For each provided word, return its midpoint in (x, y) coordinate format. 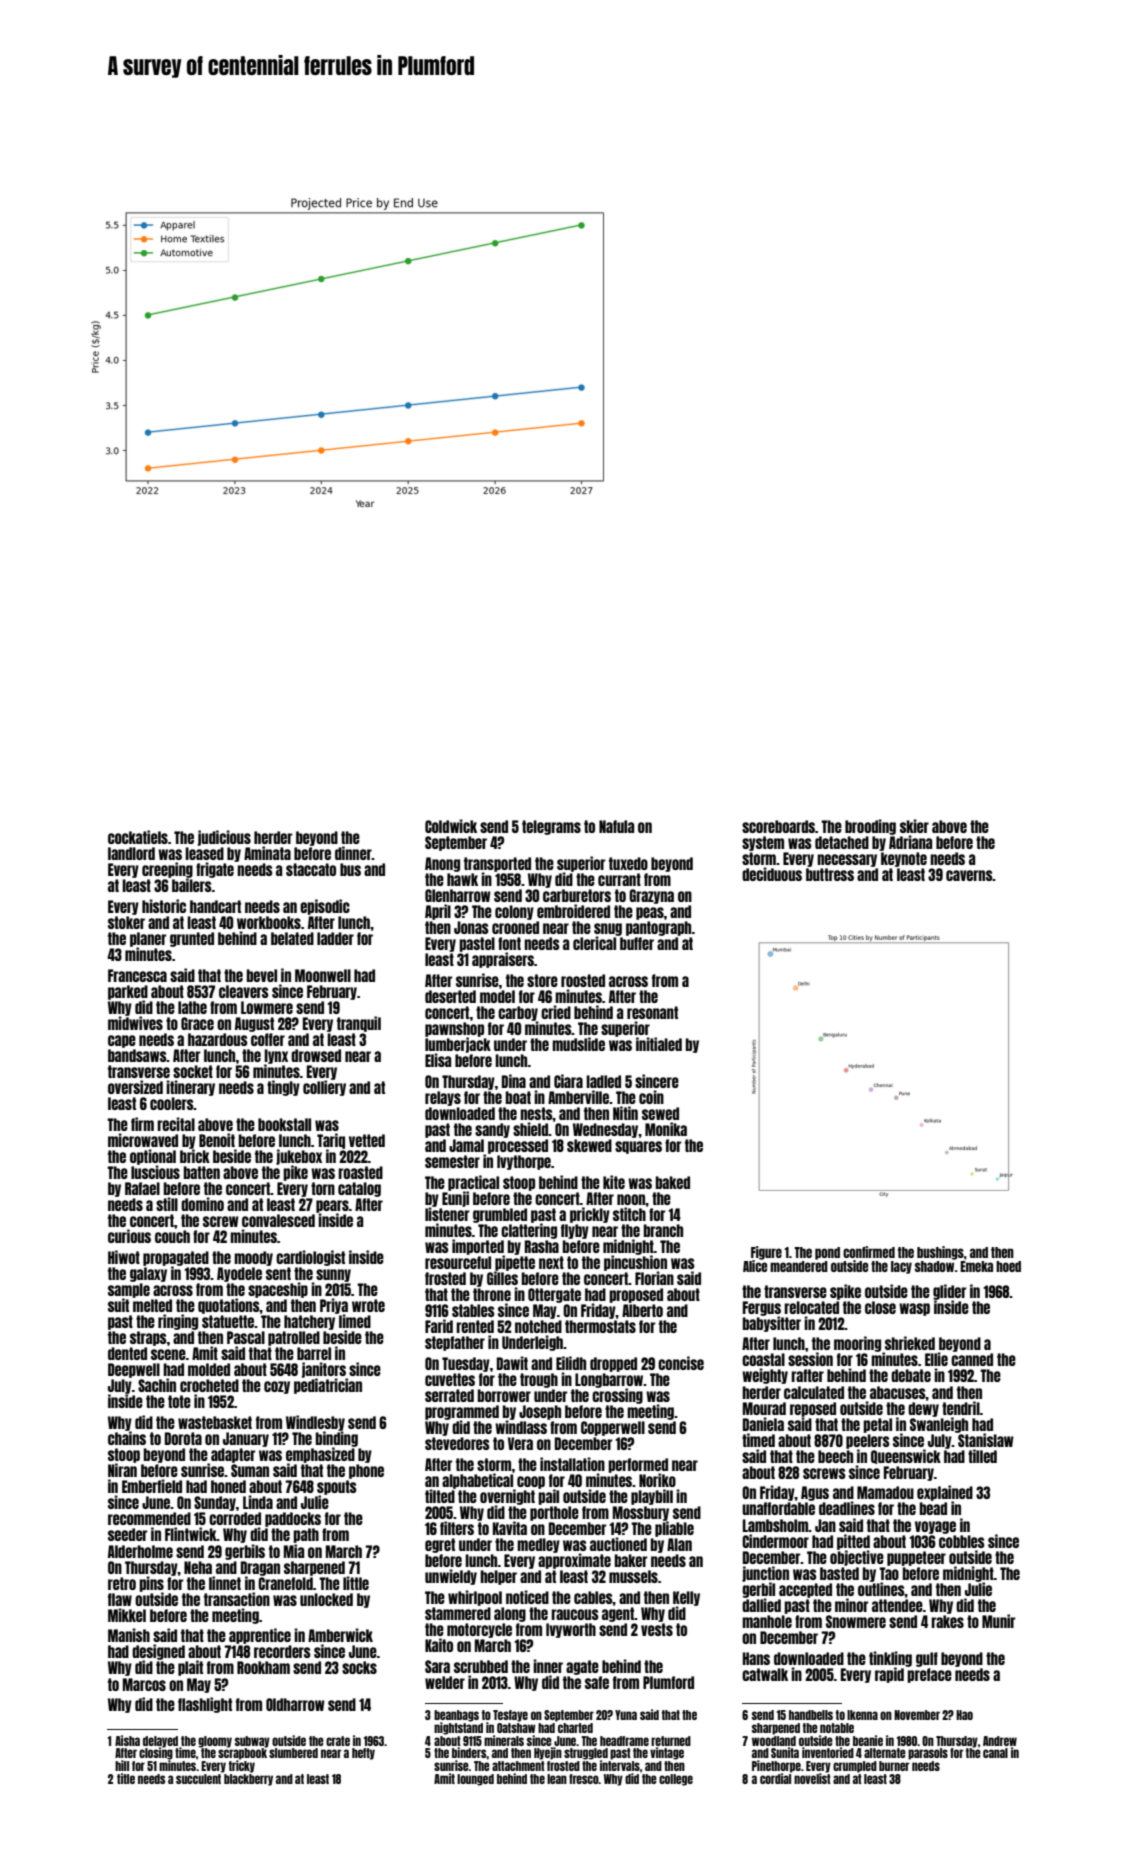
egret (440, 1545)
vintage (667, 1753)
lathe (192, 1007)
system (763, 843)
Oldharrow (295, 1704)
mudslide (578, 1044)
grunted (192, 939)
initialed (659, 1044)
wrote (368, 1305)
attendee (897, 1605)
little (356, 1583)
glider (950, 1292)
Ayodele (239, 1274)
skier (914, 826)
